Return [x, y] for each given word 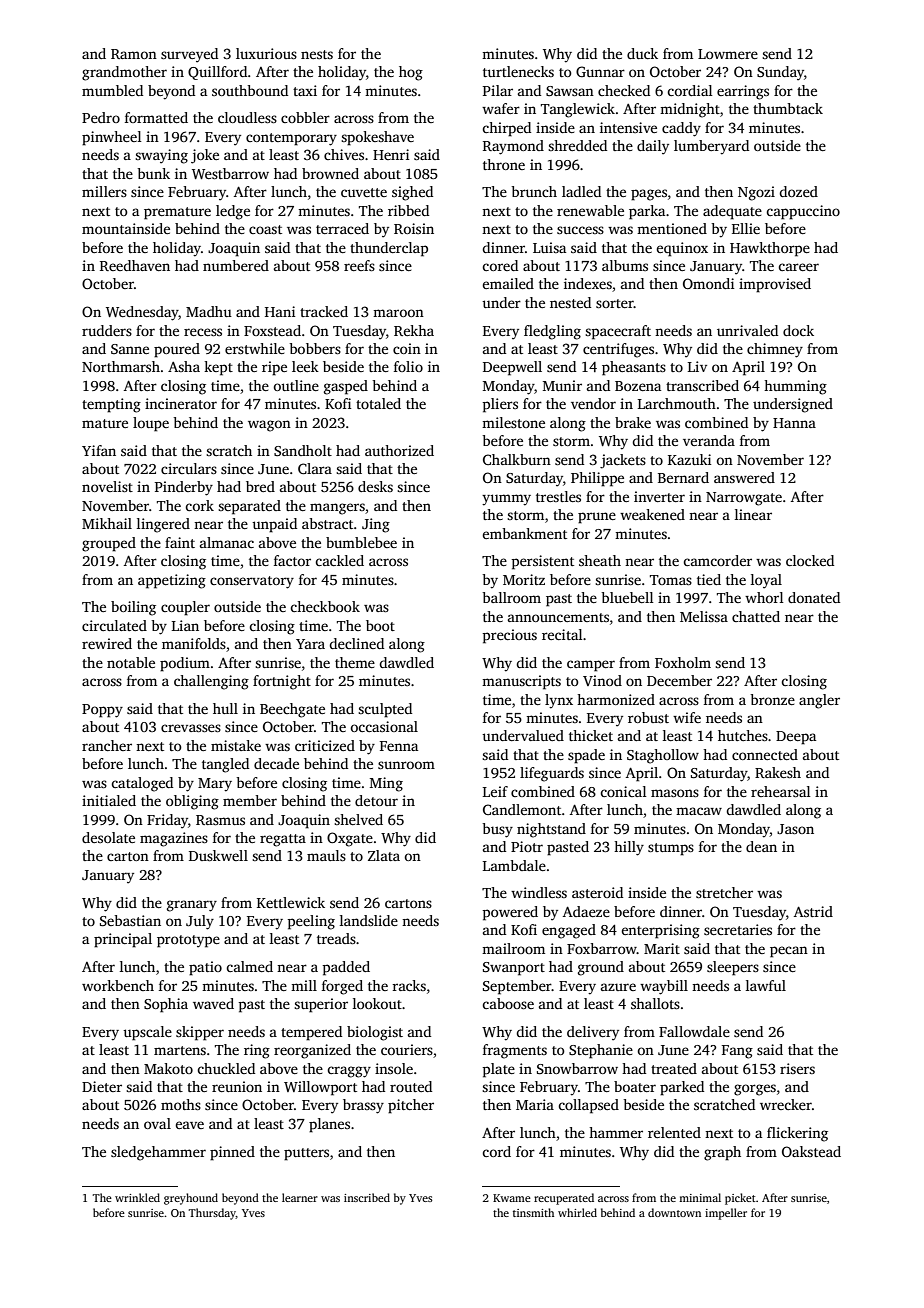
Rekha [414, 330]
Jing [376, 525]
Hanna [794, 423]
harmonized [616, 699]
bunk [153, 173]
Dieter [102, 1086]
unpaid [274, 525]
